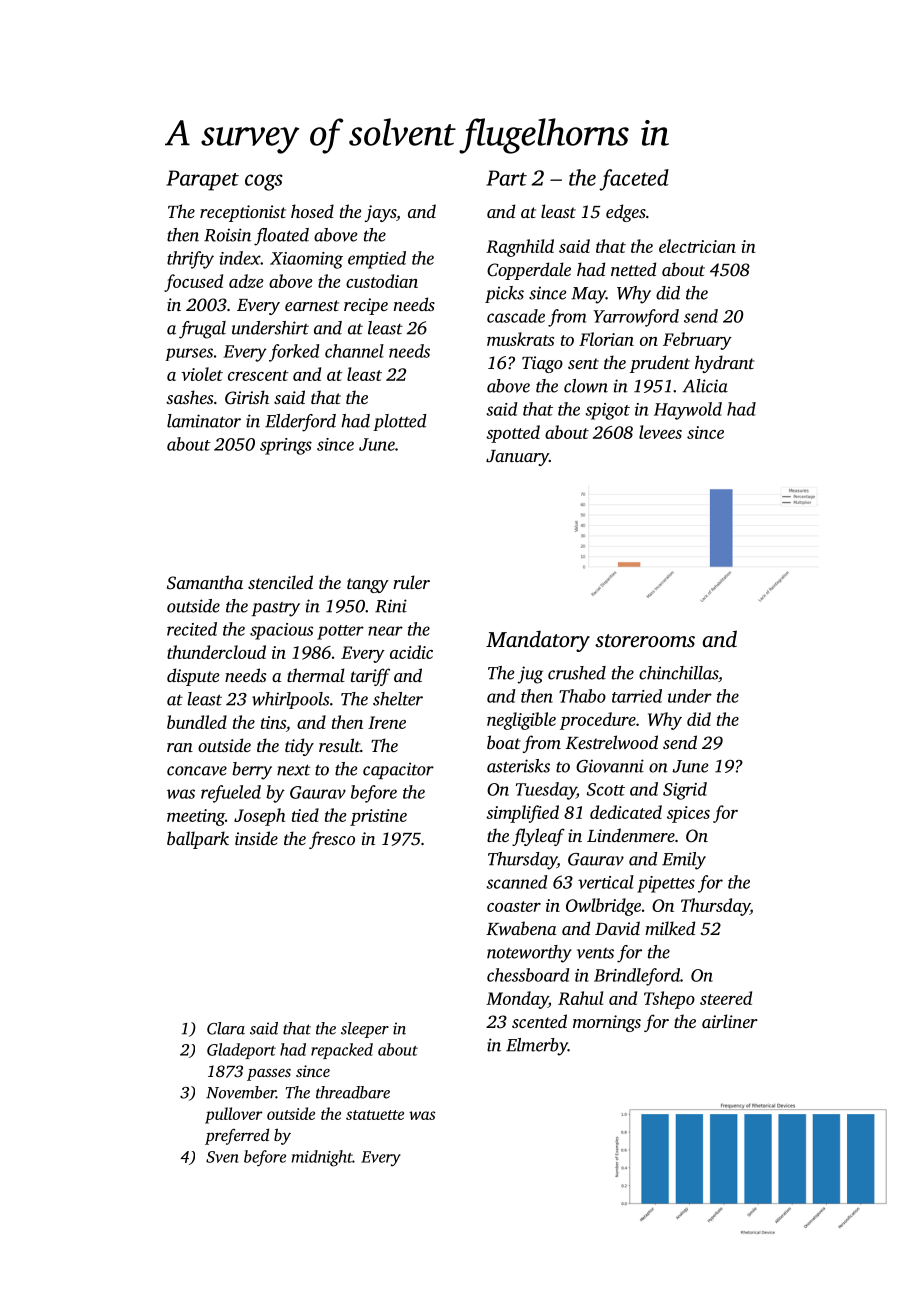 This screenshot has width=924, height=1311. I want to click on dispute, so click(193, 677).
